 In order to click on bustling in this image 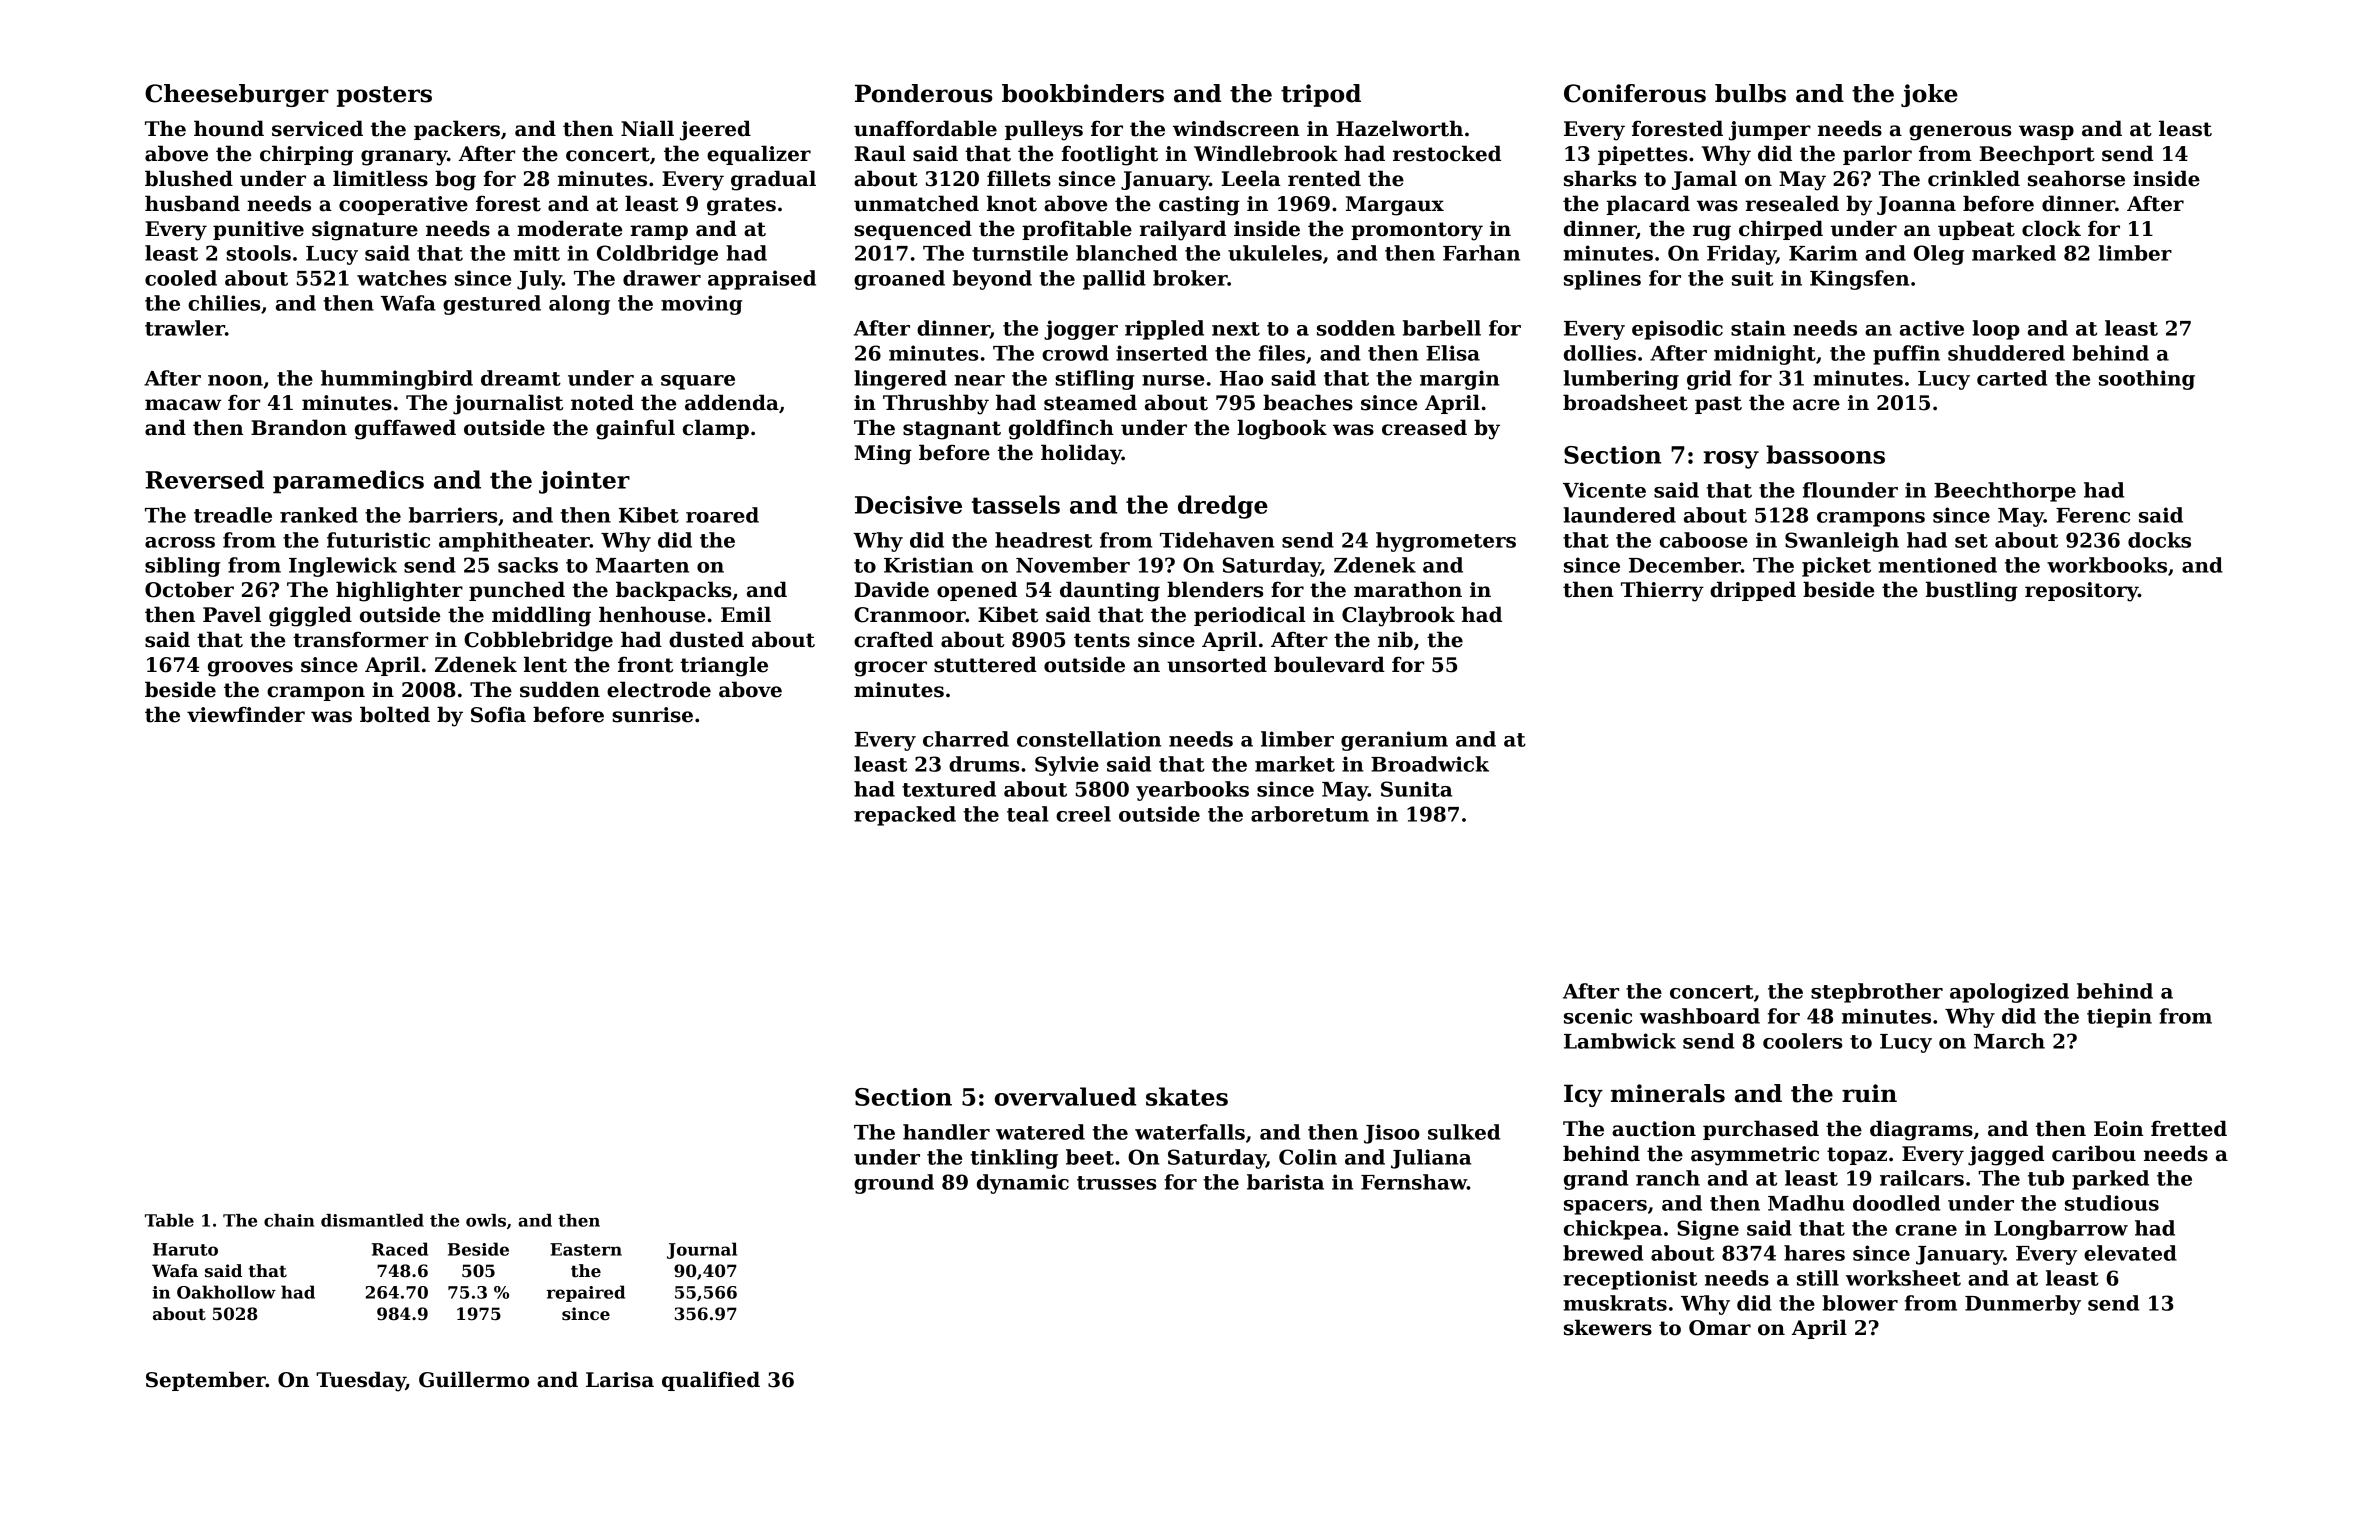, I will do `click(1972, 591)`.
